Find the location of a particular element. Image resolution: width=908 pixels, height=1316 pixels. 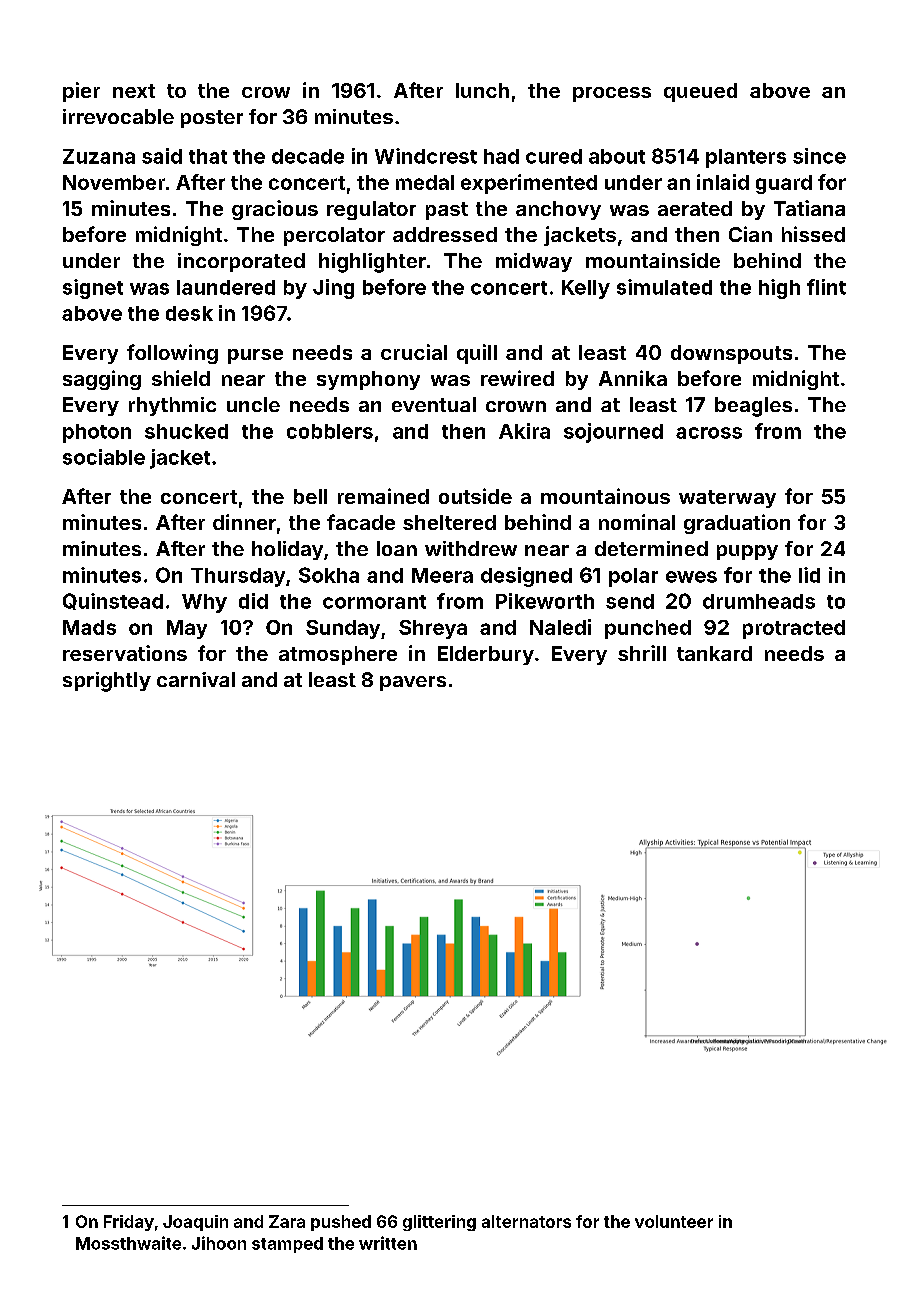

Mossthwaite is located at coordinates (128, 1243).
